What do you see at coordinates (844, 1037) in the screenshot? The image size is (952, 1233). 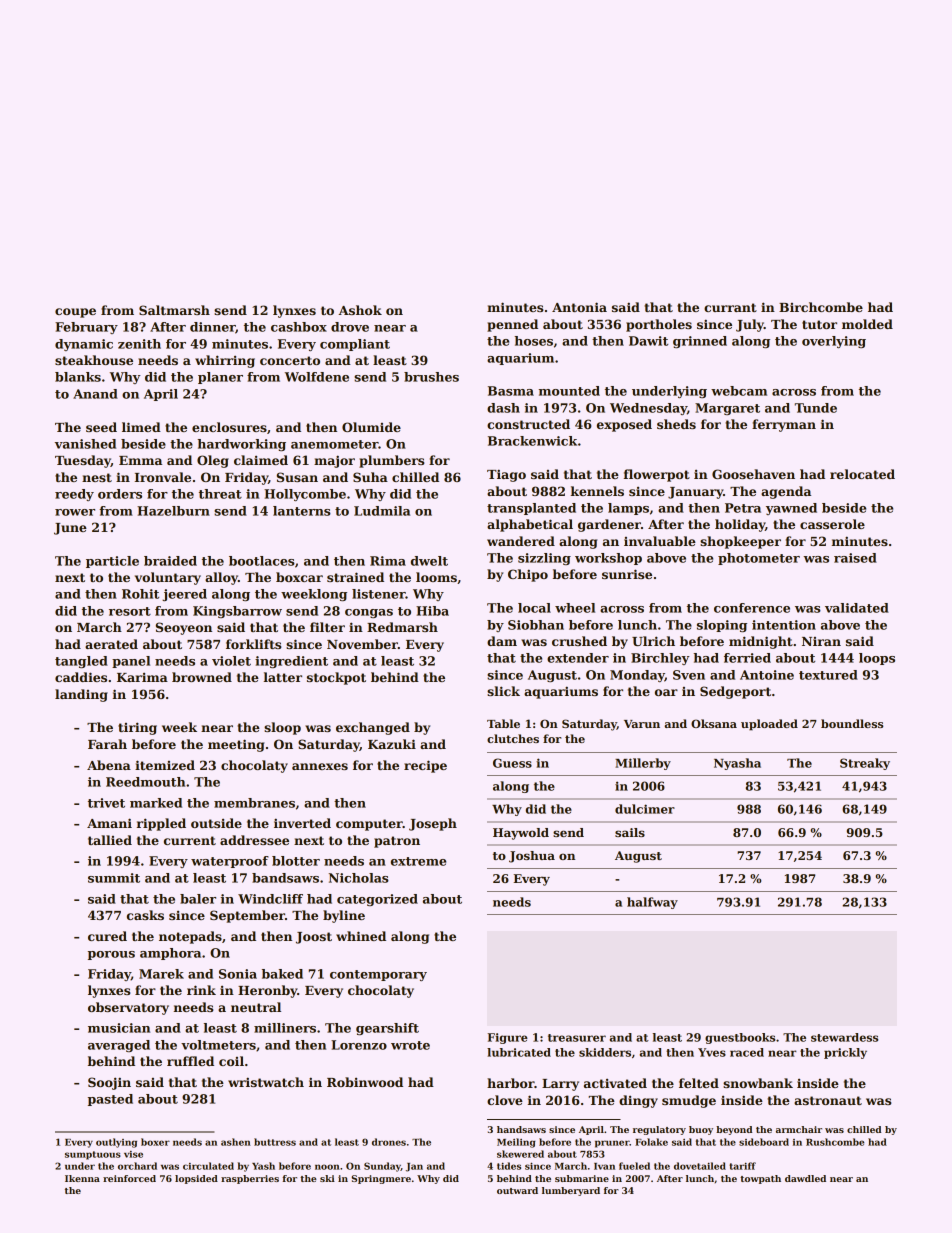 I see `stewardess` at bounding box center [844, 1037].
